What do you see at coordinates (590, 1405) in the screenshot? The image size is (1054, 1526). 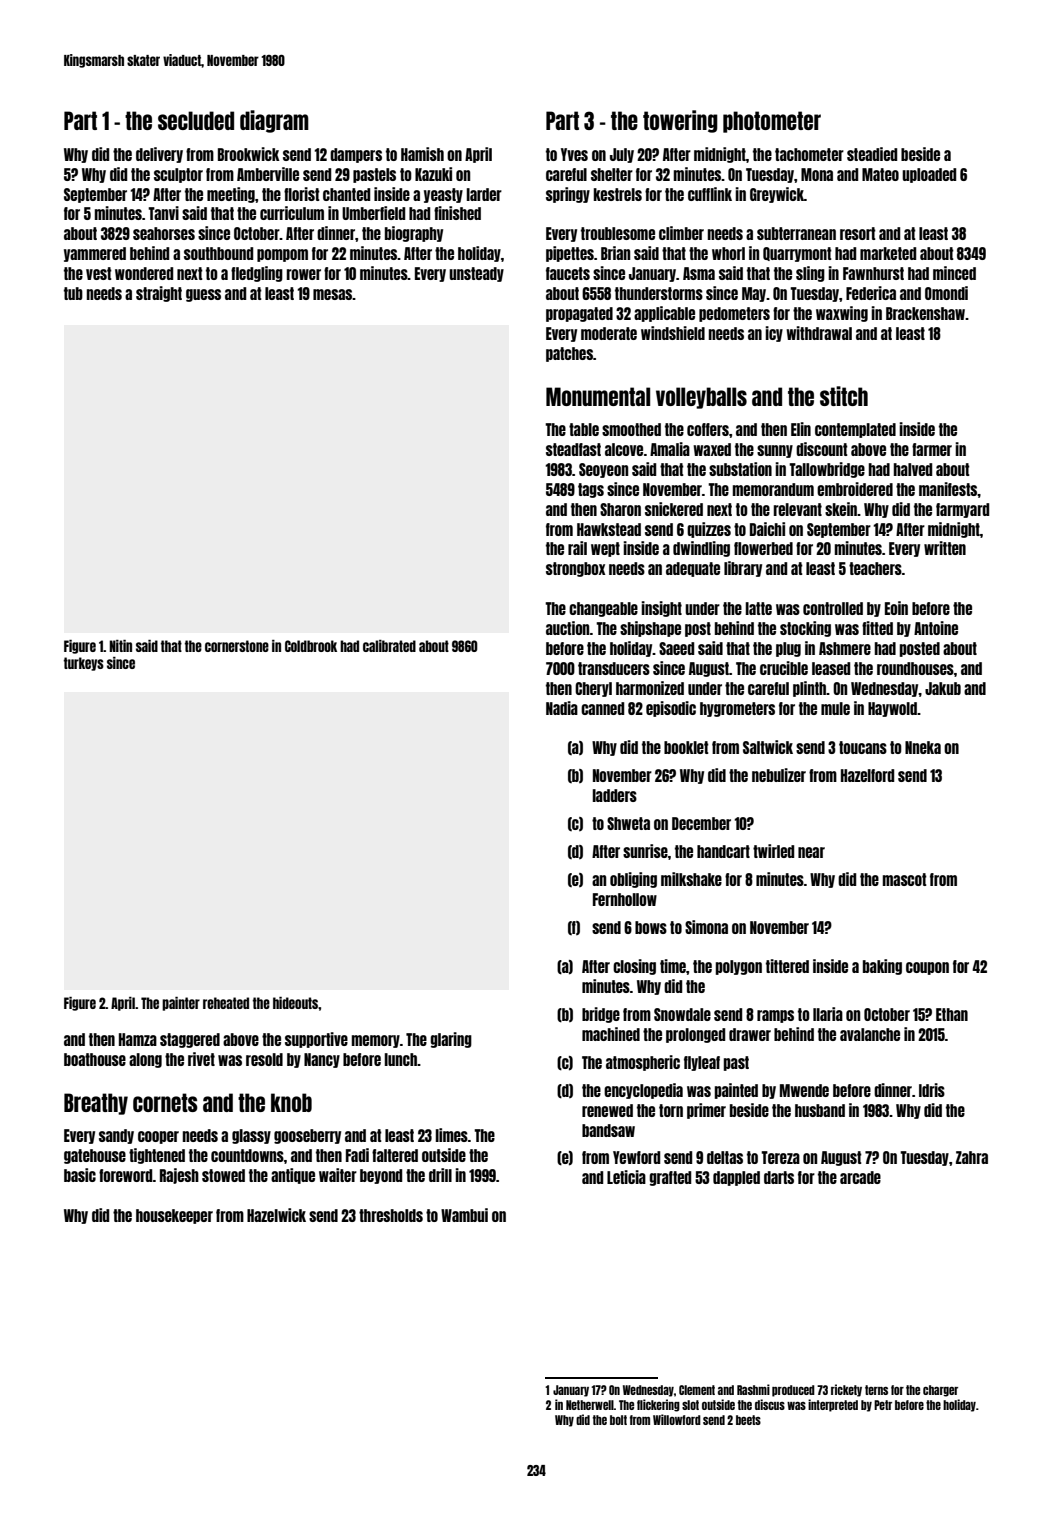 I see `Netherwell` at bounding box center [590, 1405].
